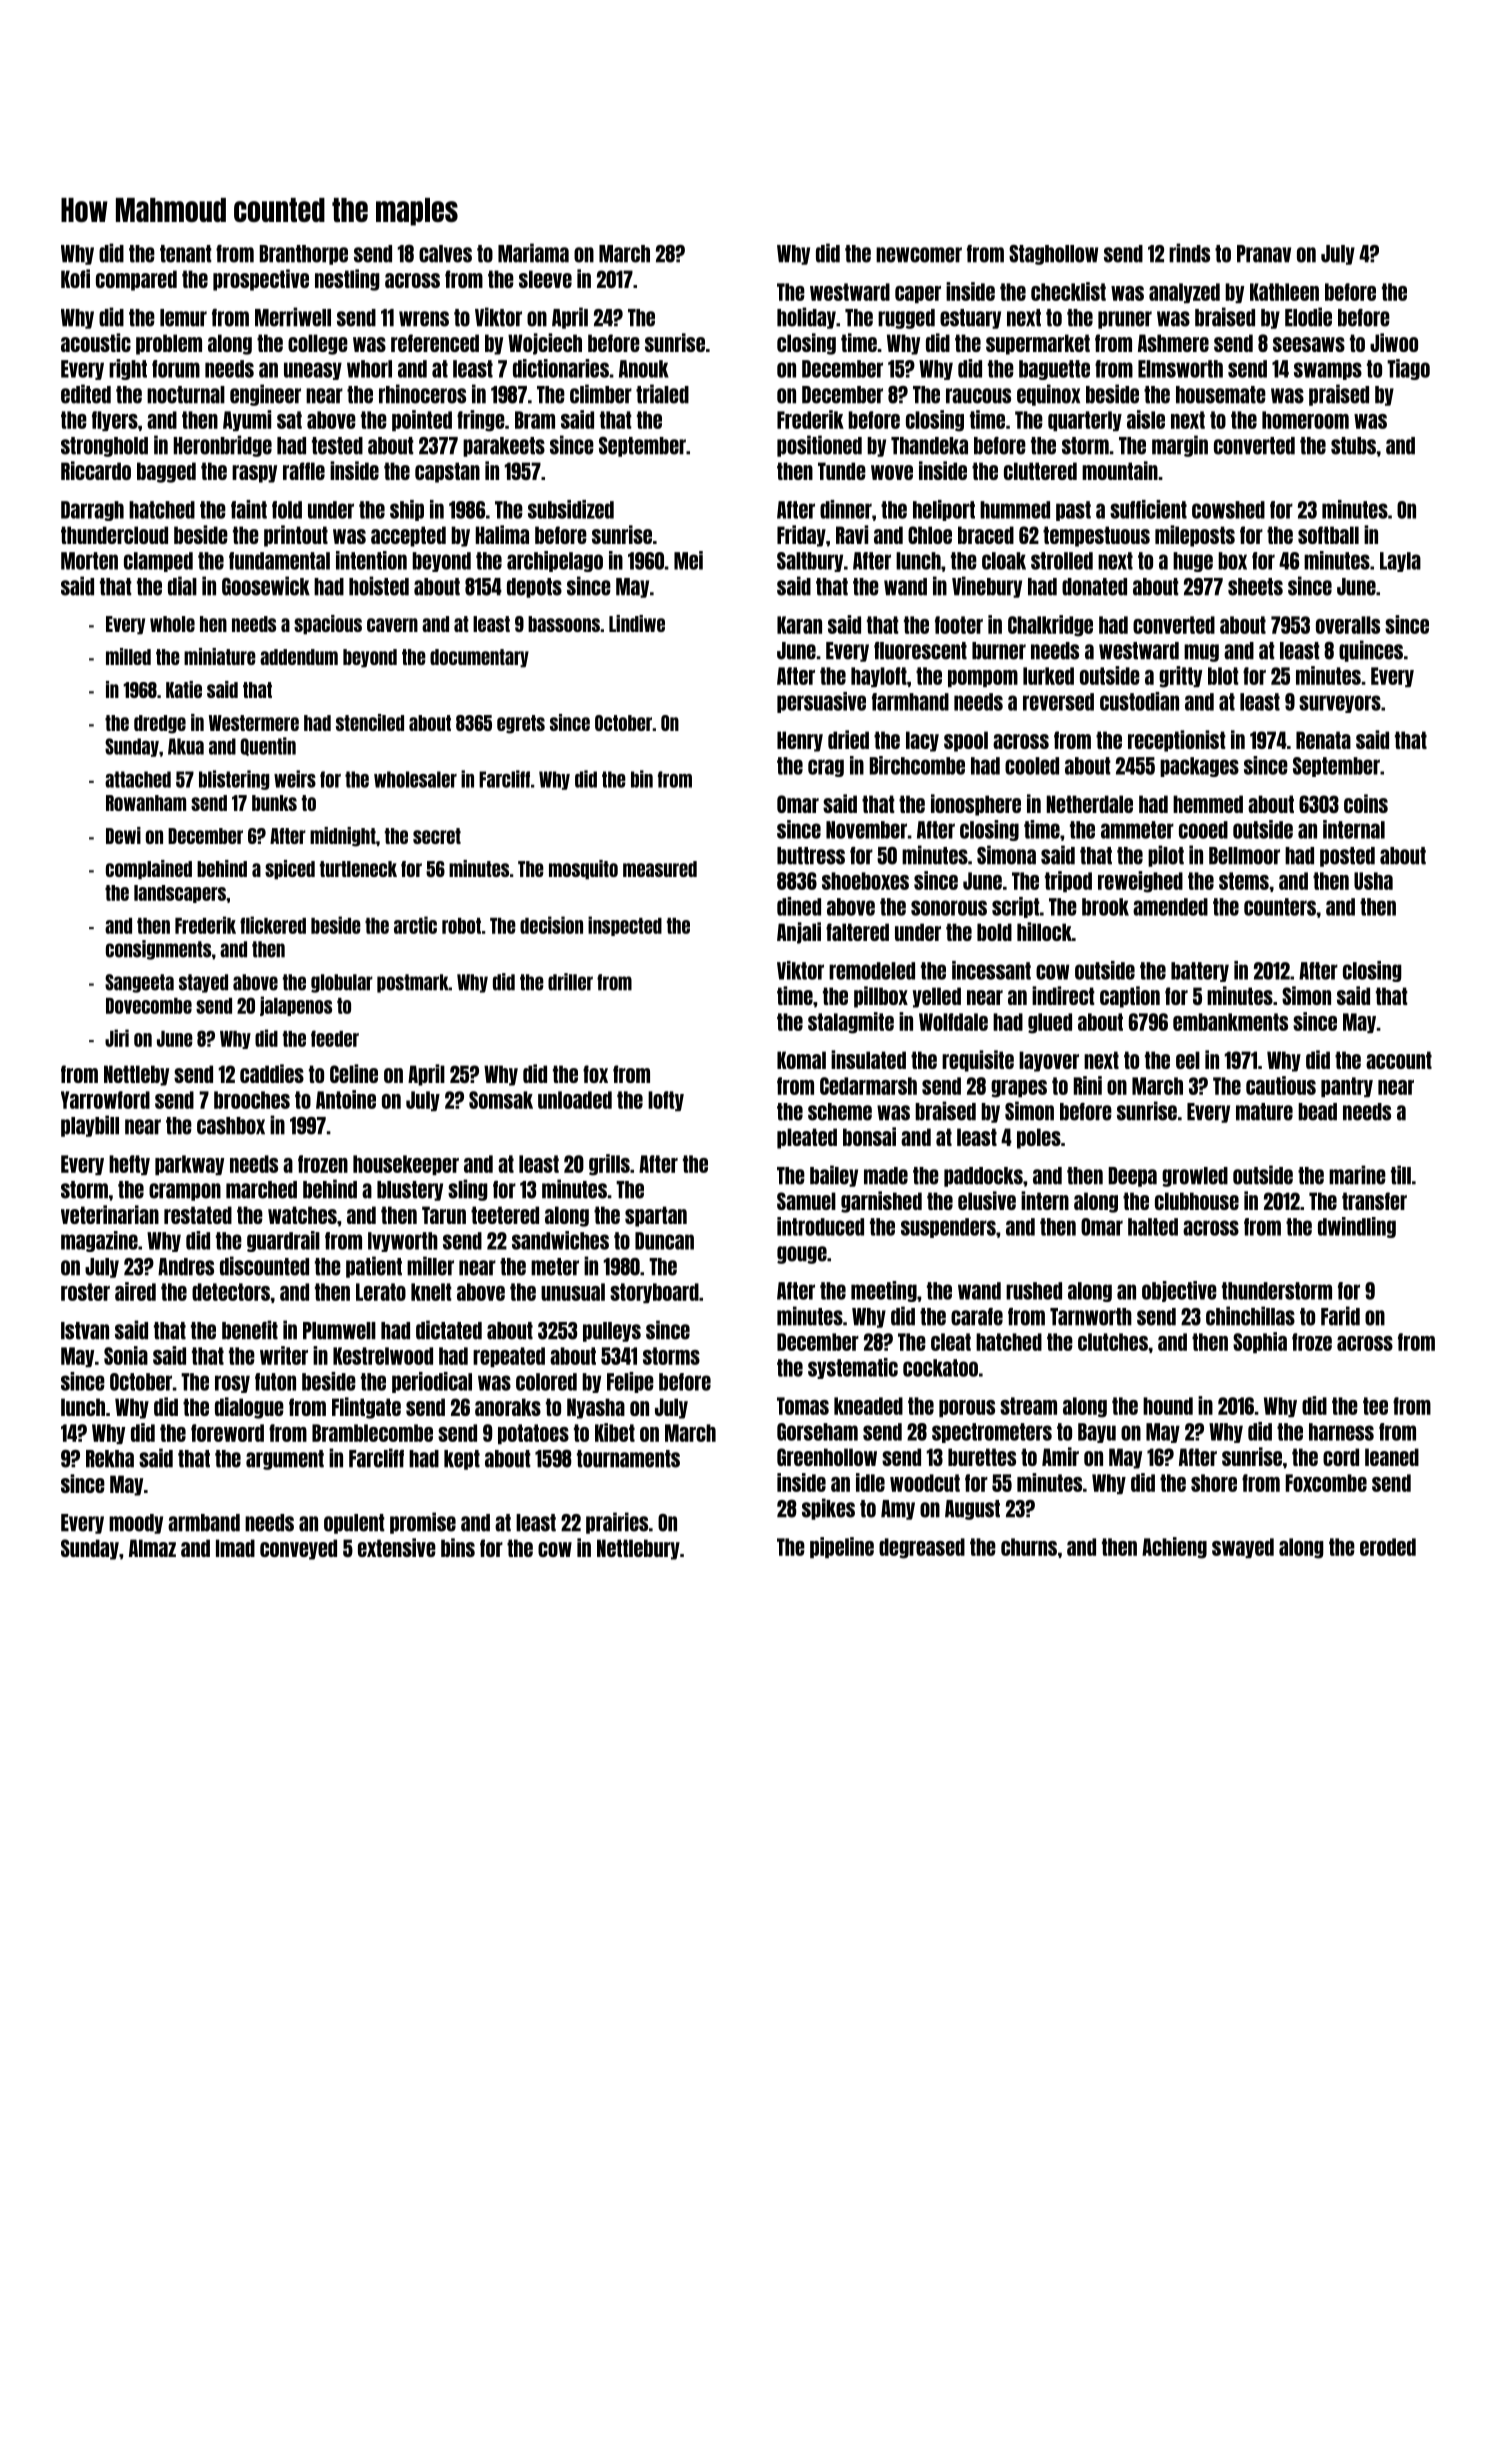  What do you see at coordinates (339, 1331) in the screenshot?
I see `Plumwell` at bounding box center [339, 1331].
